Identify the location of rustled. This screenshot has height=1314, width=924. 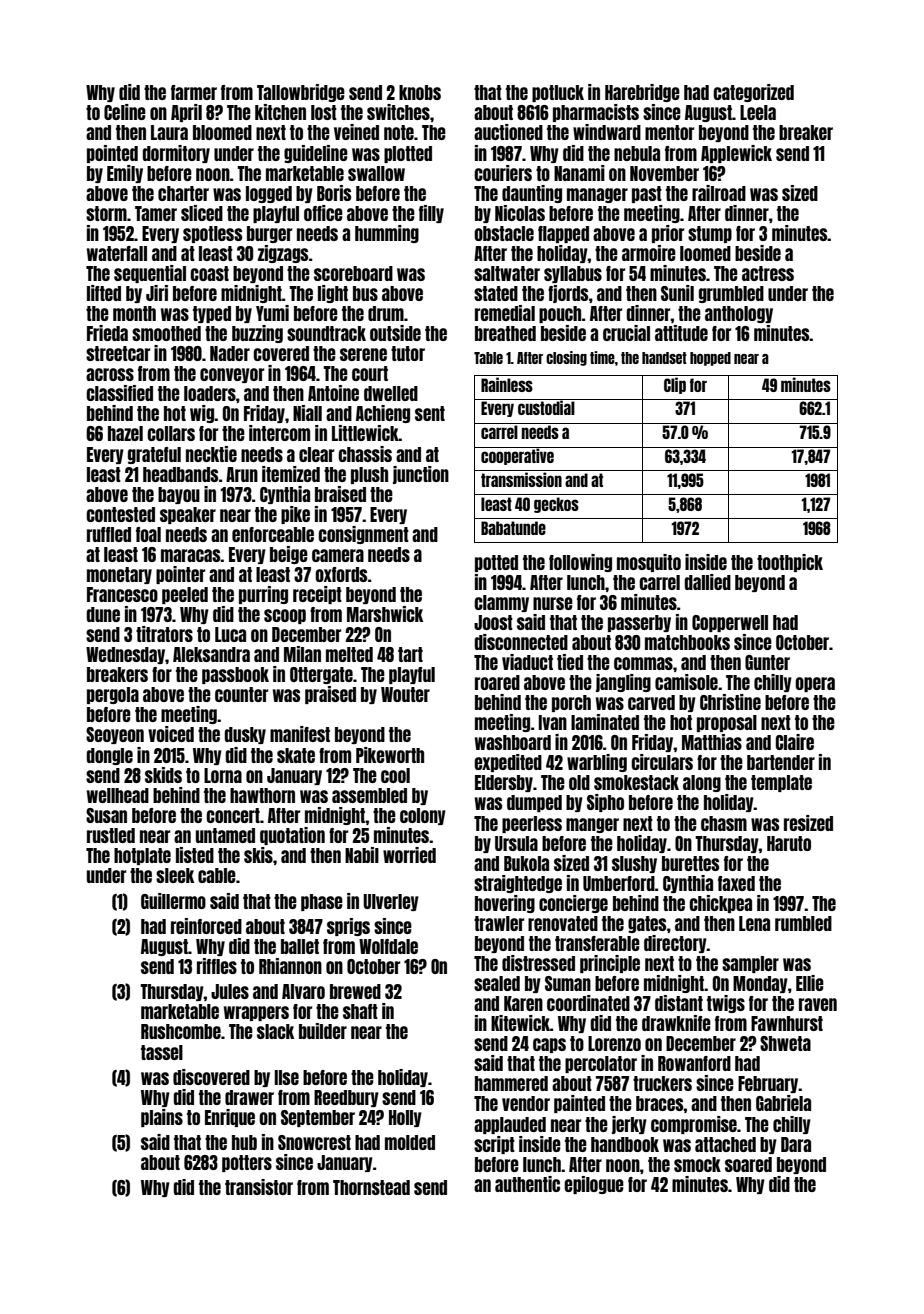
(111, 835).
